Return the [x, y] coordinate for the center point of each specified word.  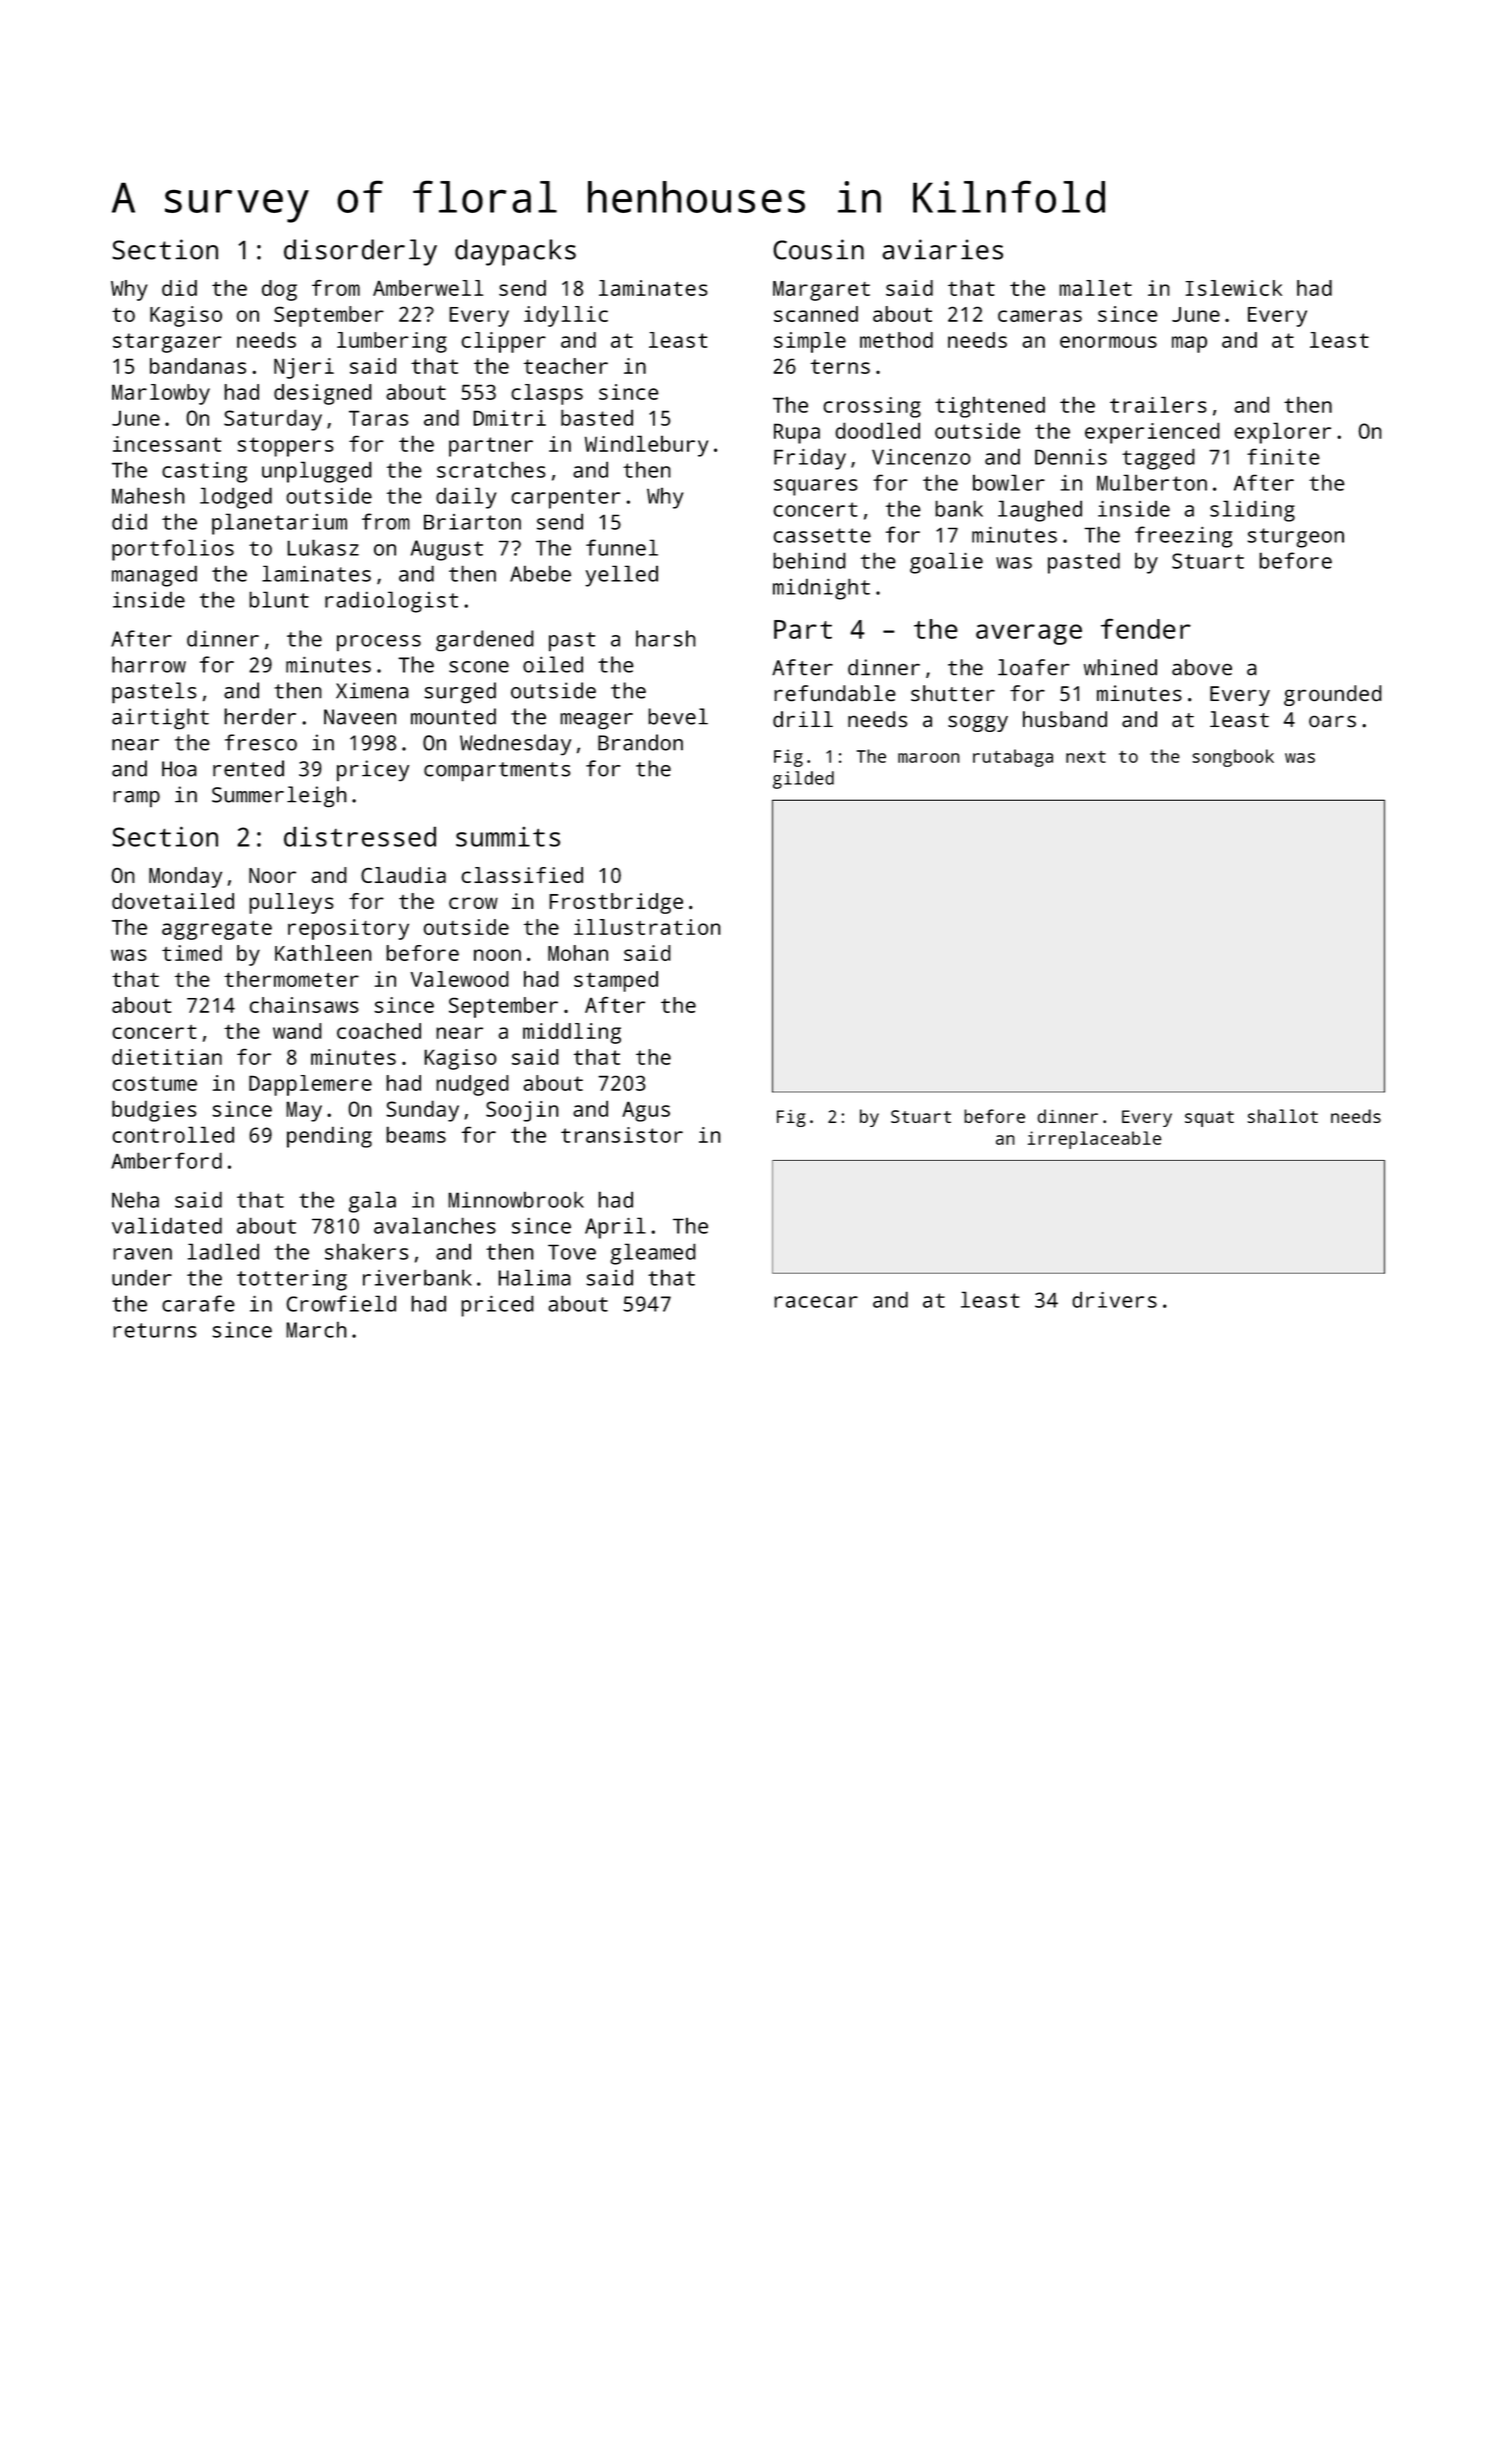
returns [155, 1330]
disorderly [360, 252]
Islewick [1233, 288]
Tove [572, 1252]
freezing [1183, 537]
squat [1209, 1119]
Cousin [818, 249]
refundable [835, 693]
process [379, 643]
